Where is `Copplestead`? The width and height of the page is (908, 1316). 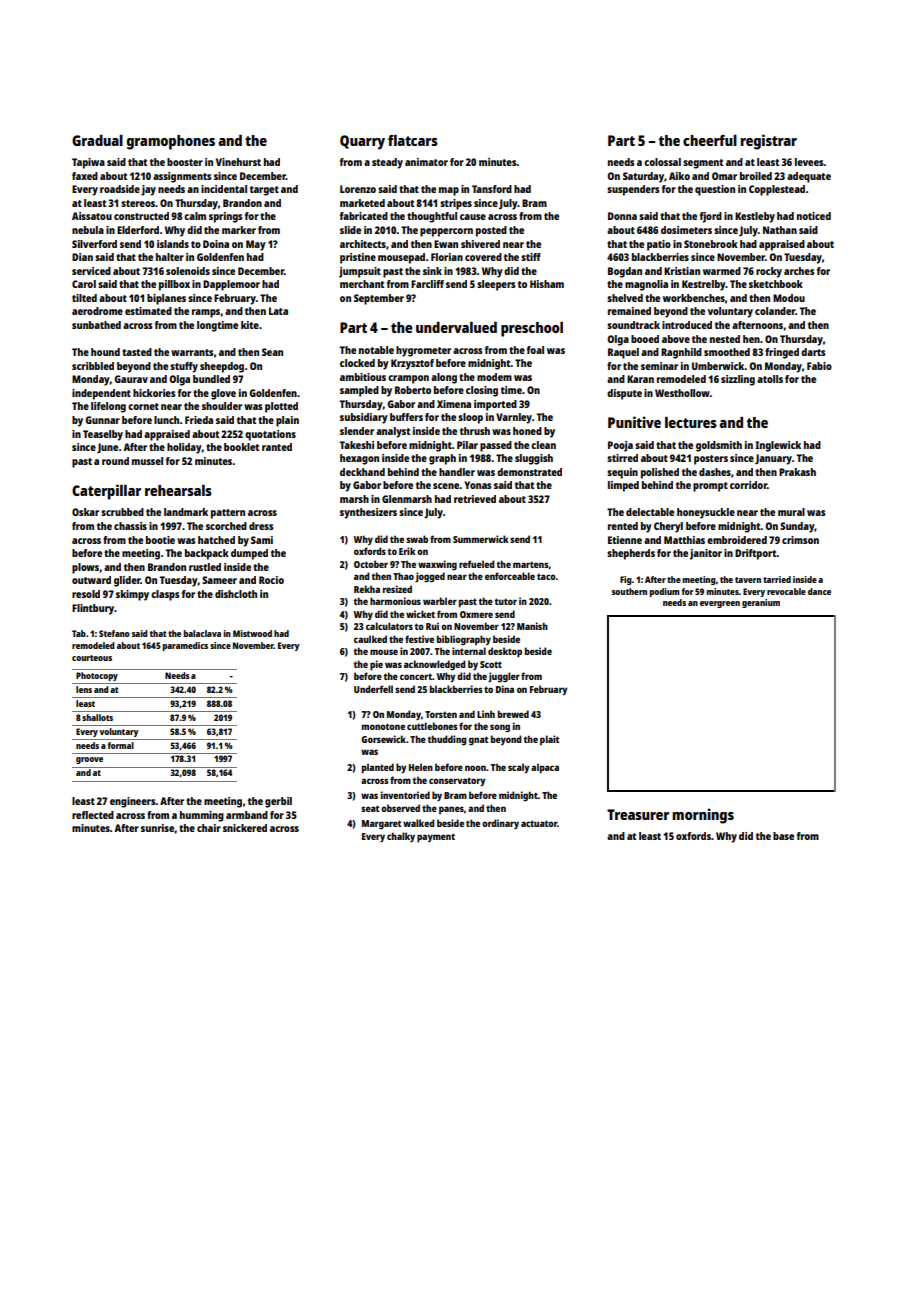
Copplestead is located at coordinates (777, 190).
